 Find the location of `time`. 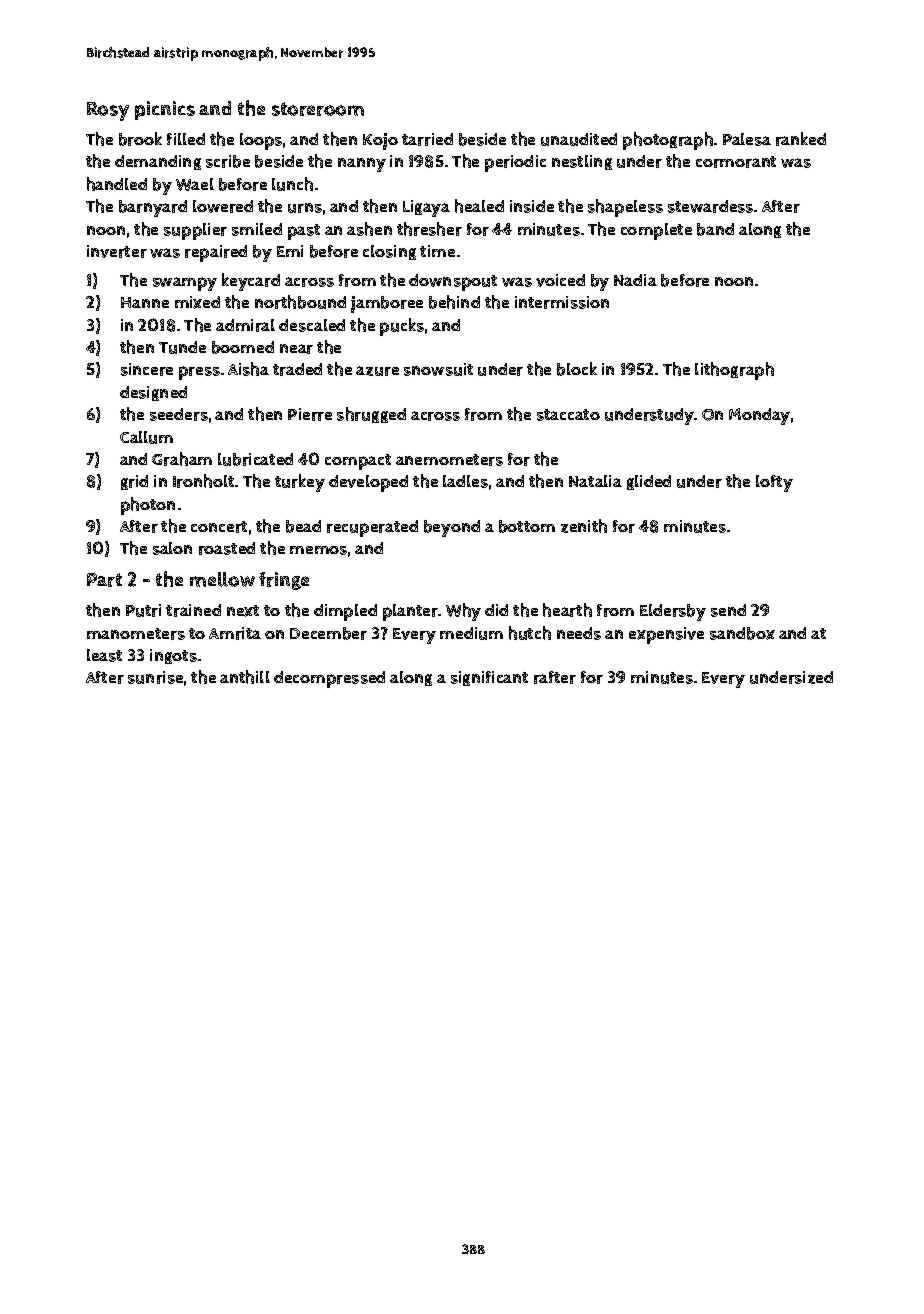

time is located at coordinates (437, 251).
